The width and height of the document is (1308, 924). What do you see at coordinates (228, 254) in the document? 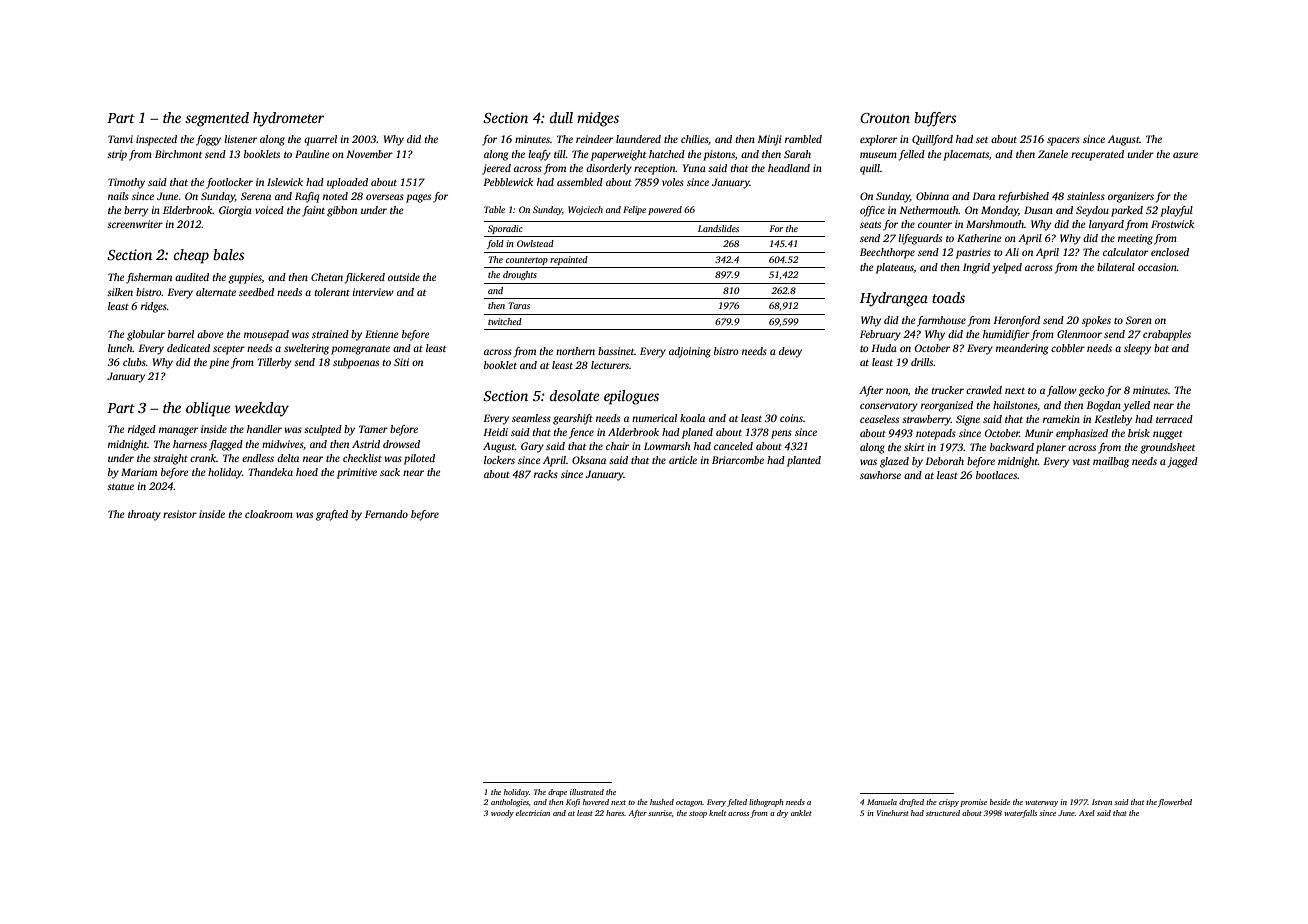
I see `bales` at bounding box center [228, 254].
